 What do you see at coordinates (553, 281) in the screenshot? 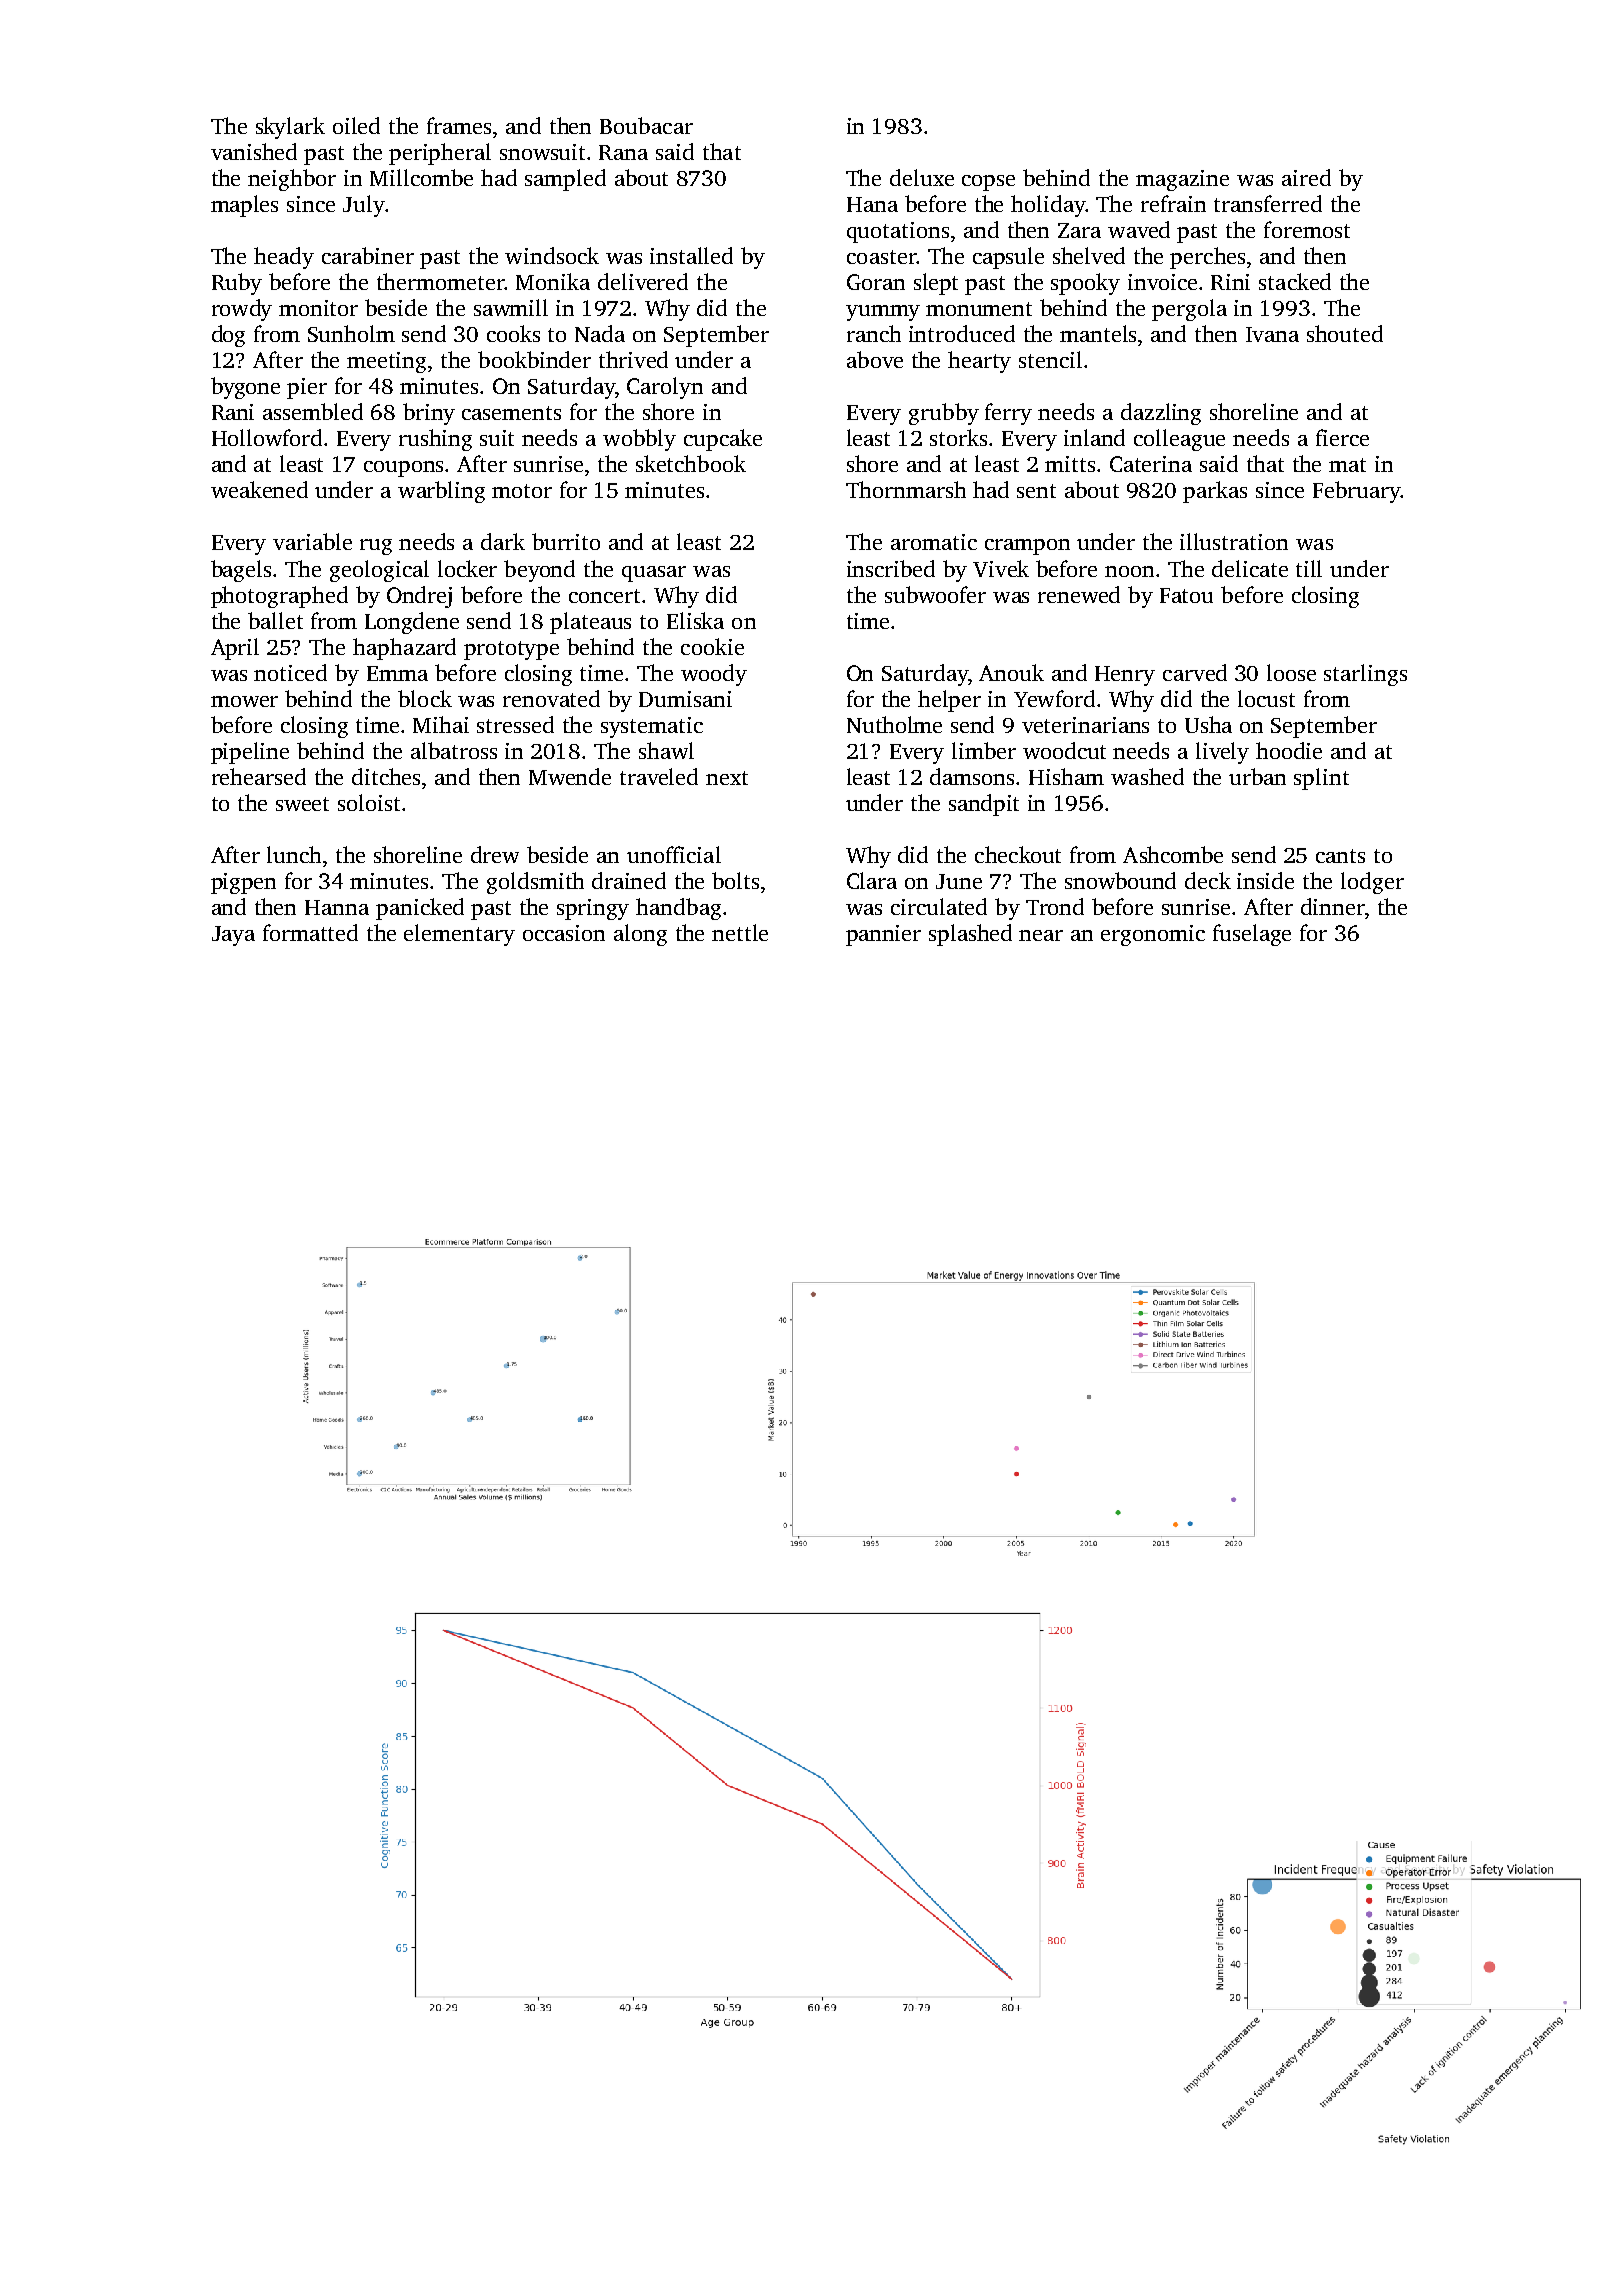
I see `Monika` at bounding box center [553, 281].
